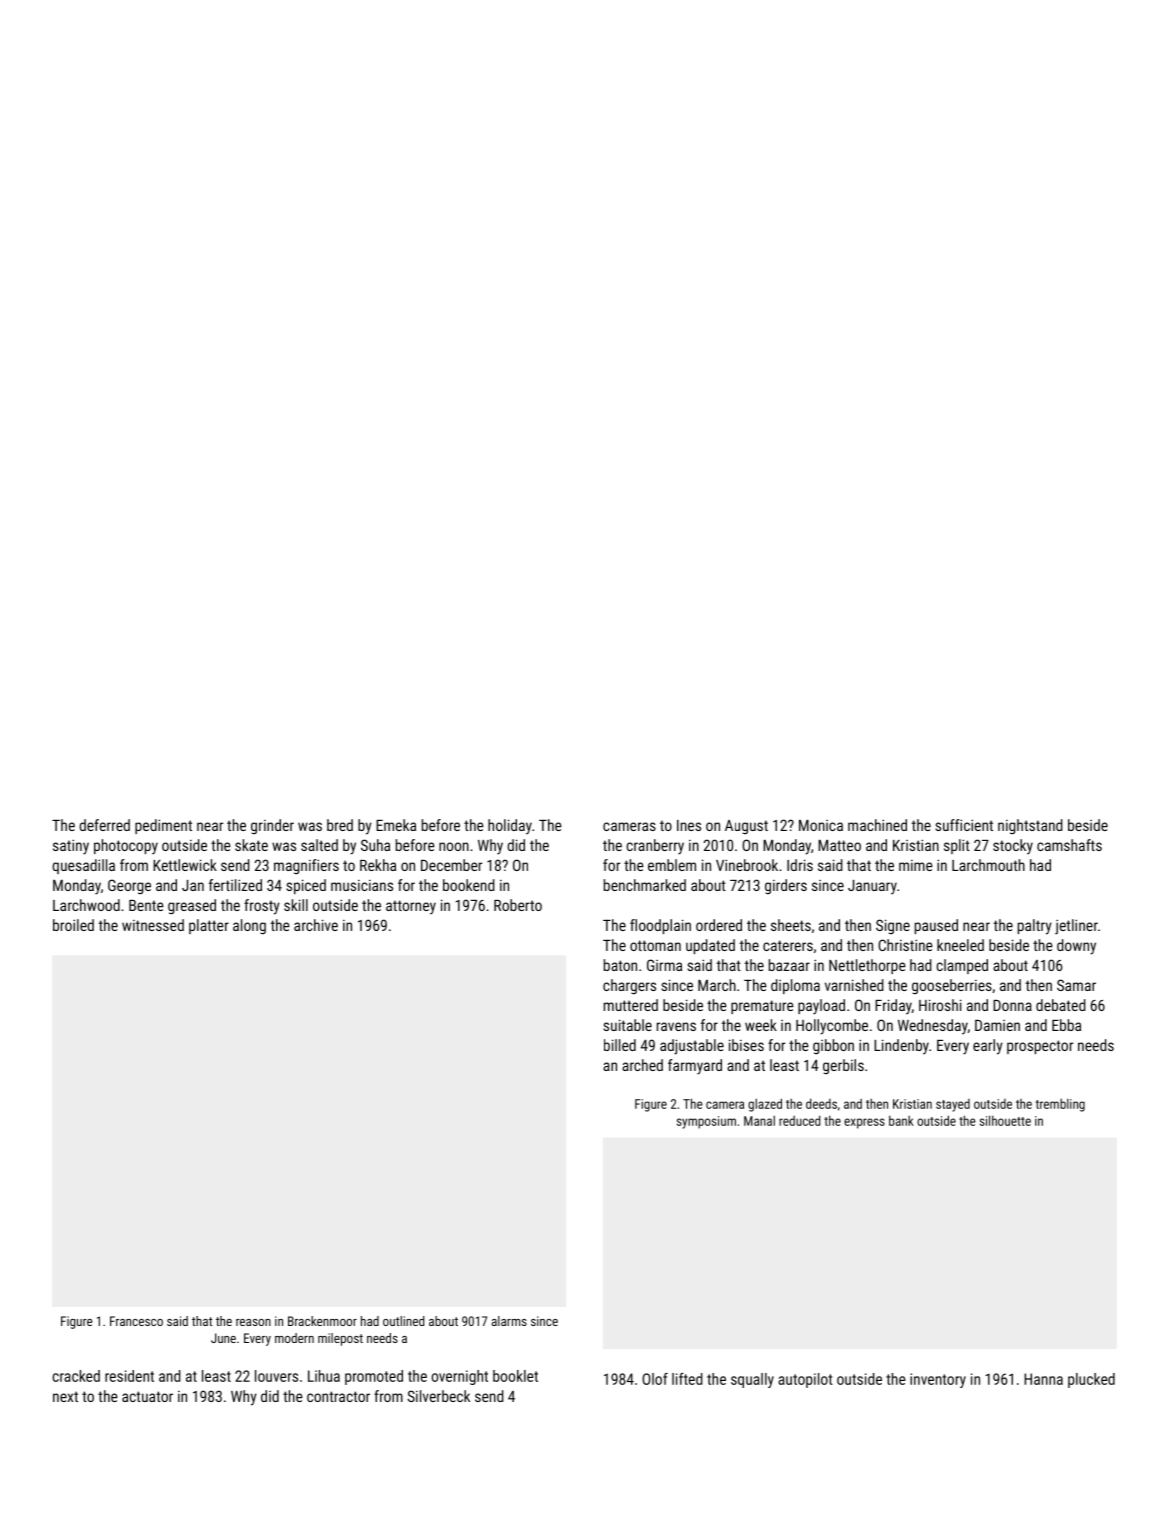 The image size is (1169, 1513). I want to click on arched, so click(642, 1065).
